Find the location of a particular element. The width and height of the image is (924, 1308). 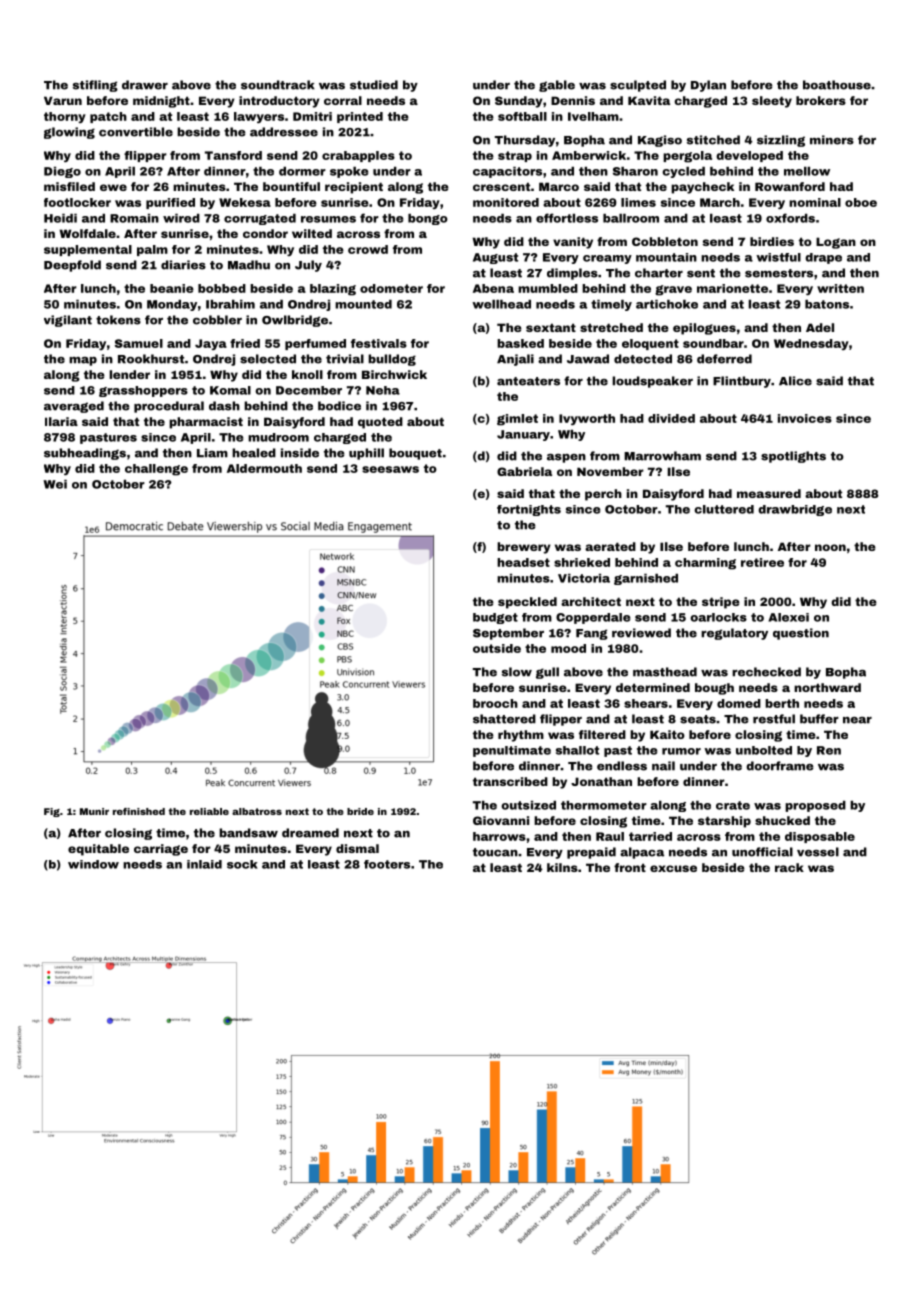

stifling is located at coordinates (95, 86).
